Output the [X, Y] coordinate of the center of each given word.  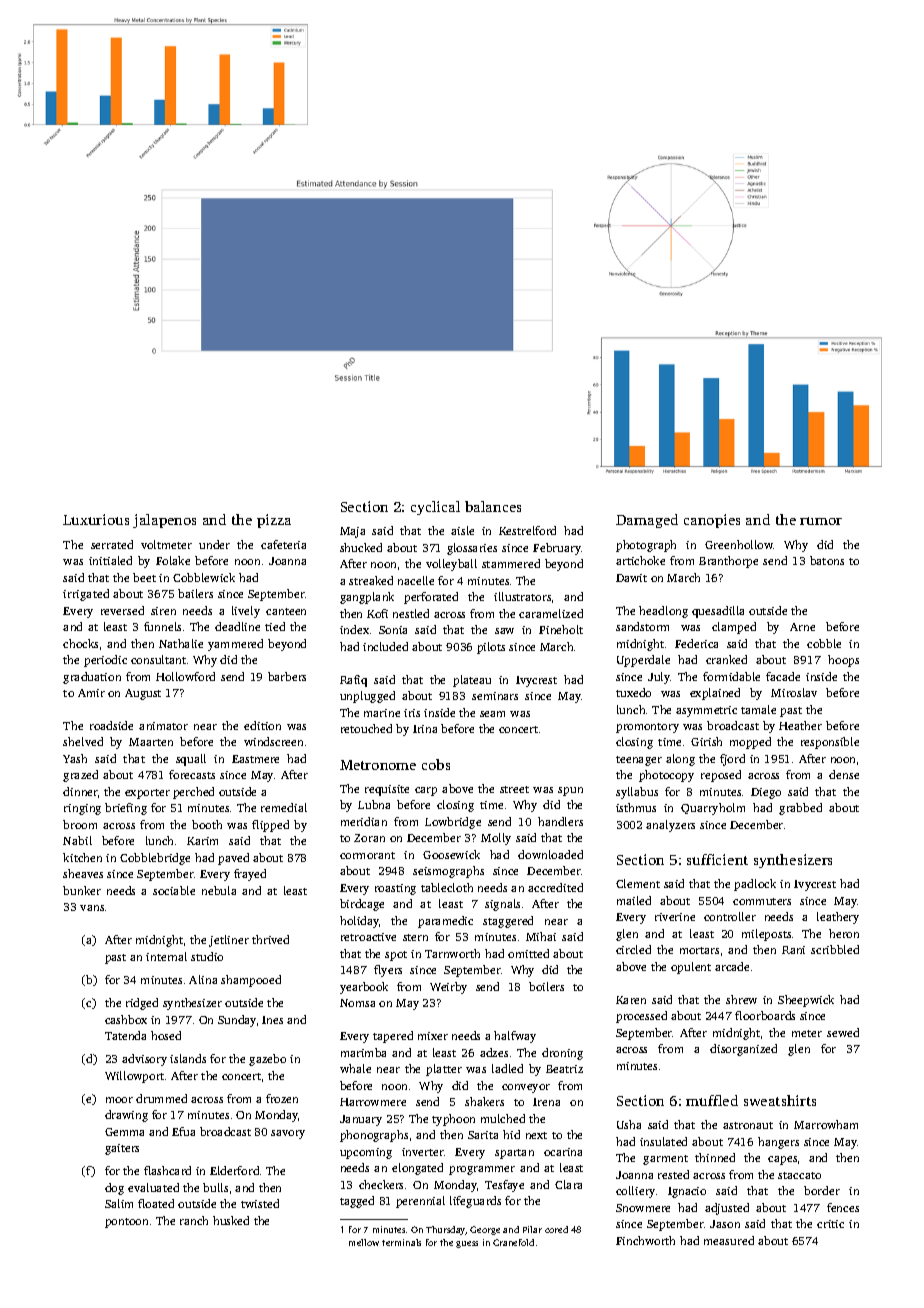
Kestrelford [527, 530]
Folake [173, 560]
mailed [634, 900]
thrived [270, 939]
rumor [821, 521]
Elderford [234, 1170]
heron [844, 933]
